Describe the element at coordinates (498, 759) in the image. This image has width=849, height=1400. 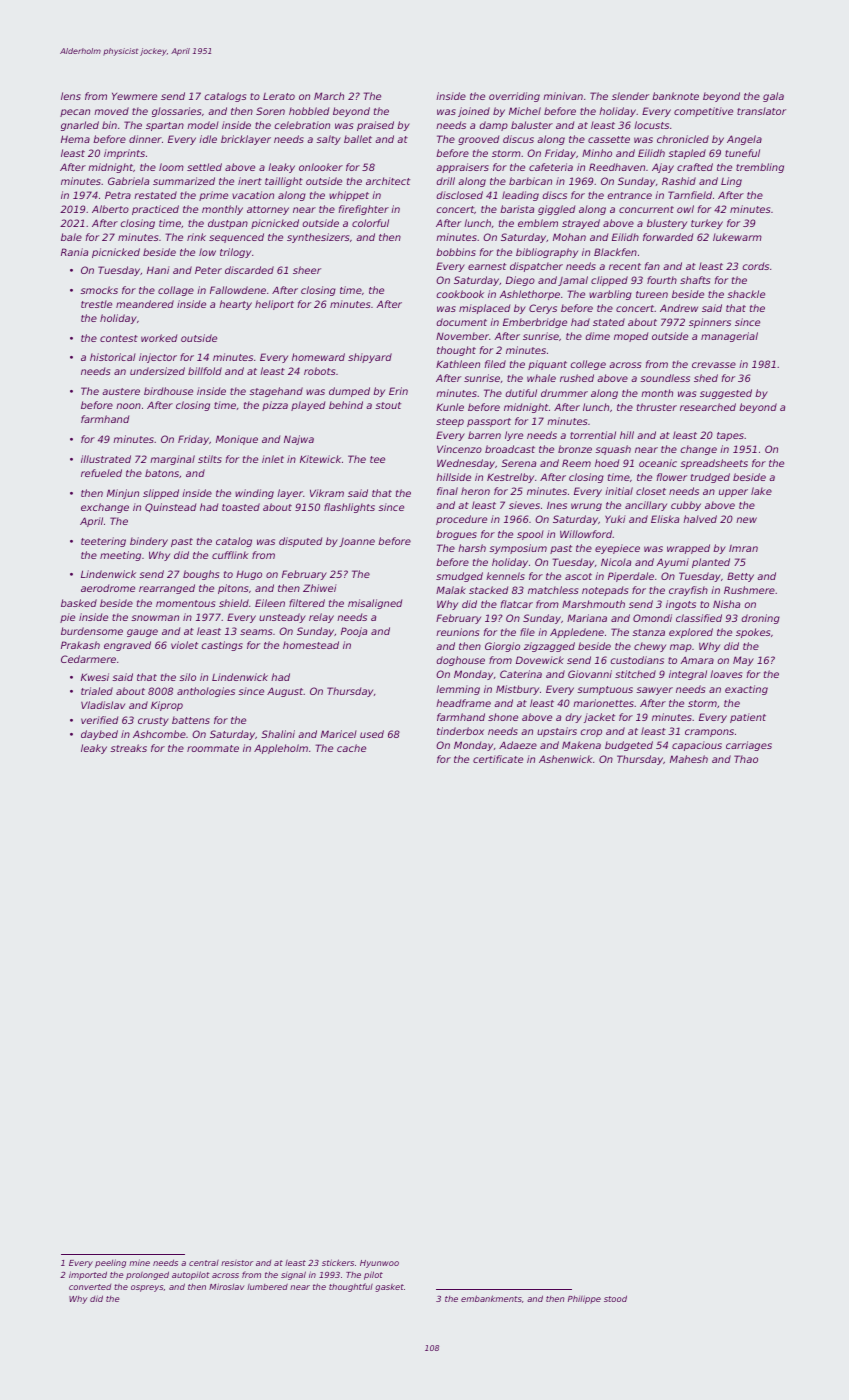
I see `certificate` at that location.
